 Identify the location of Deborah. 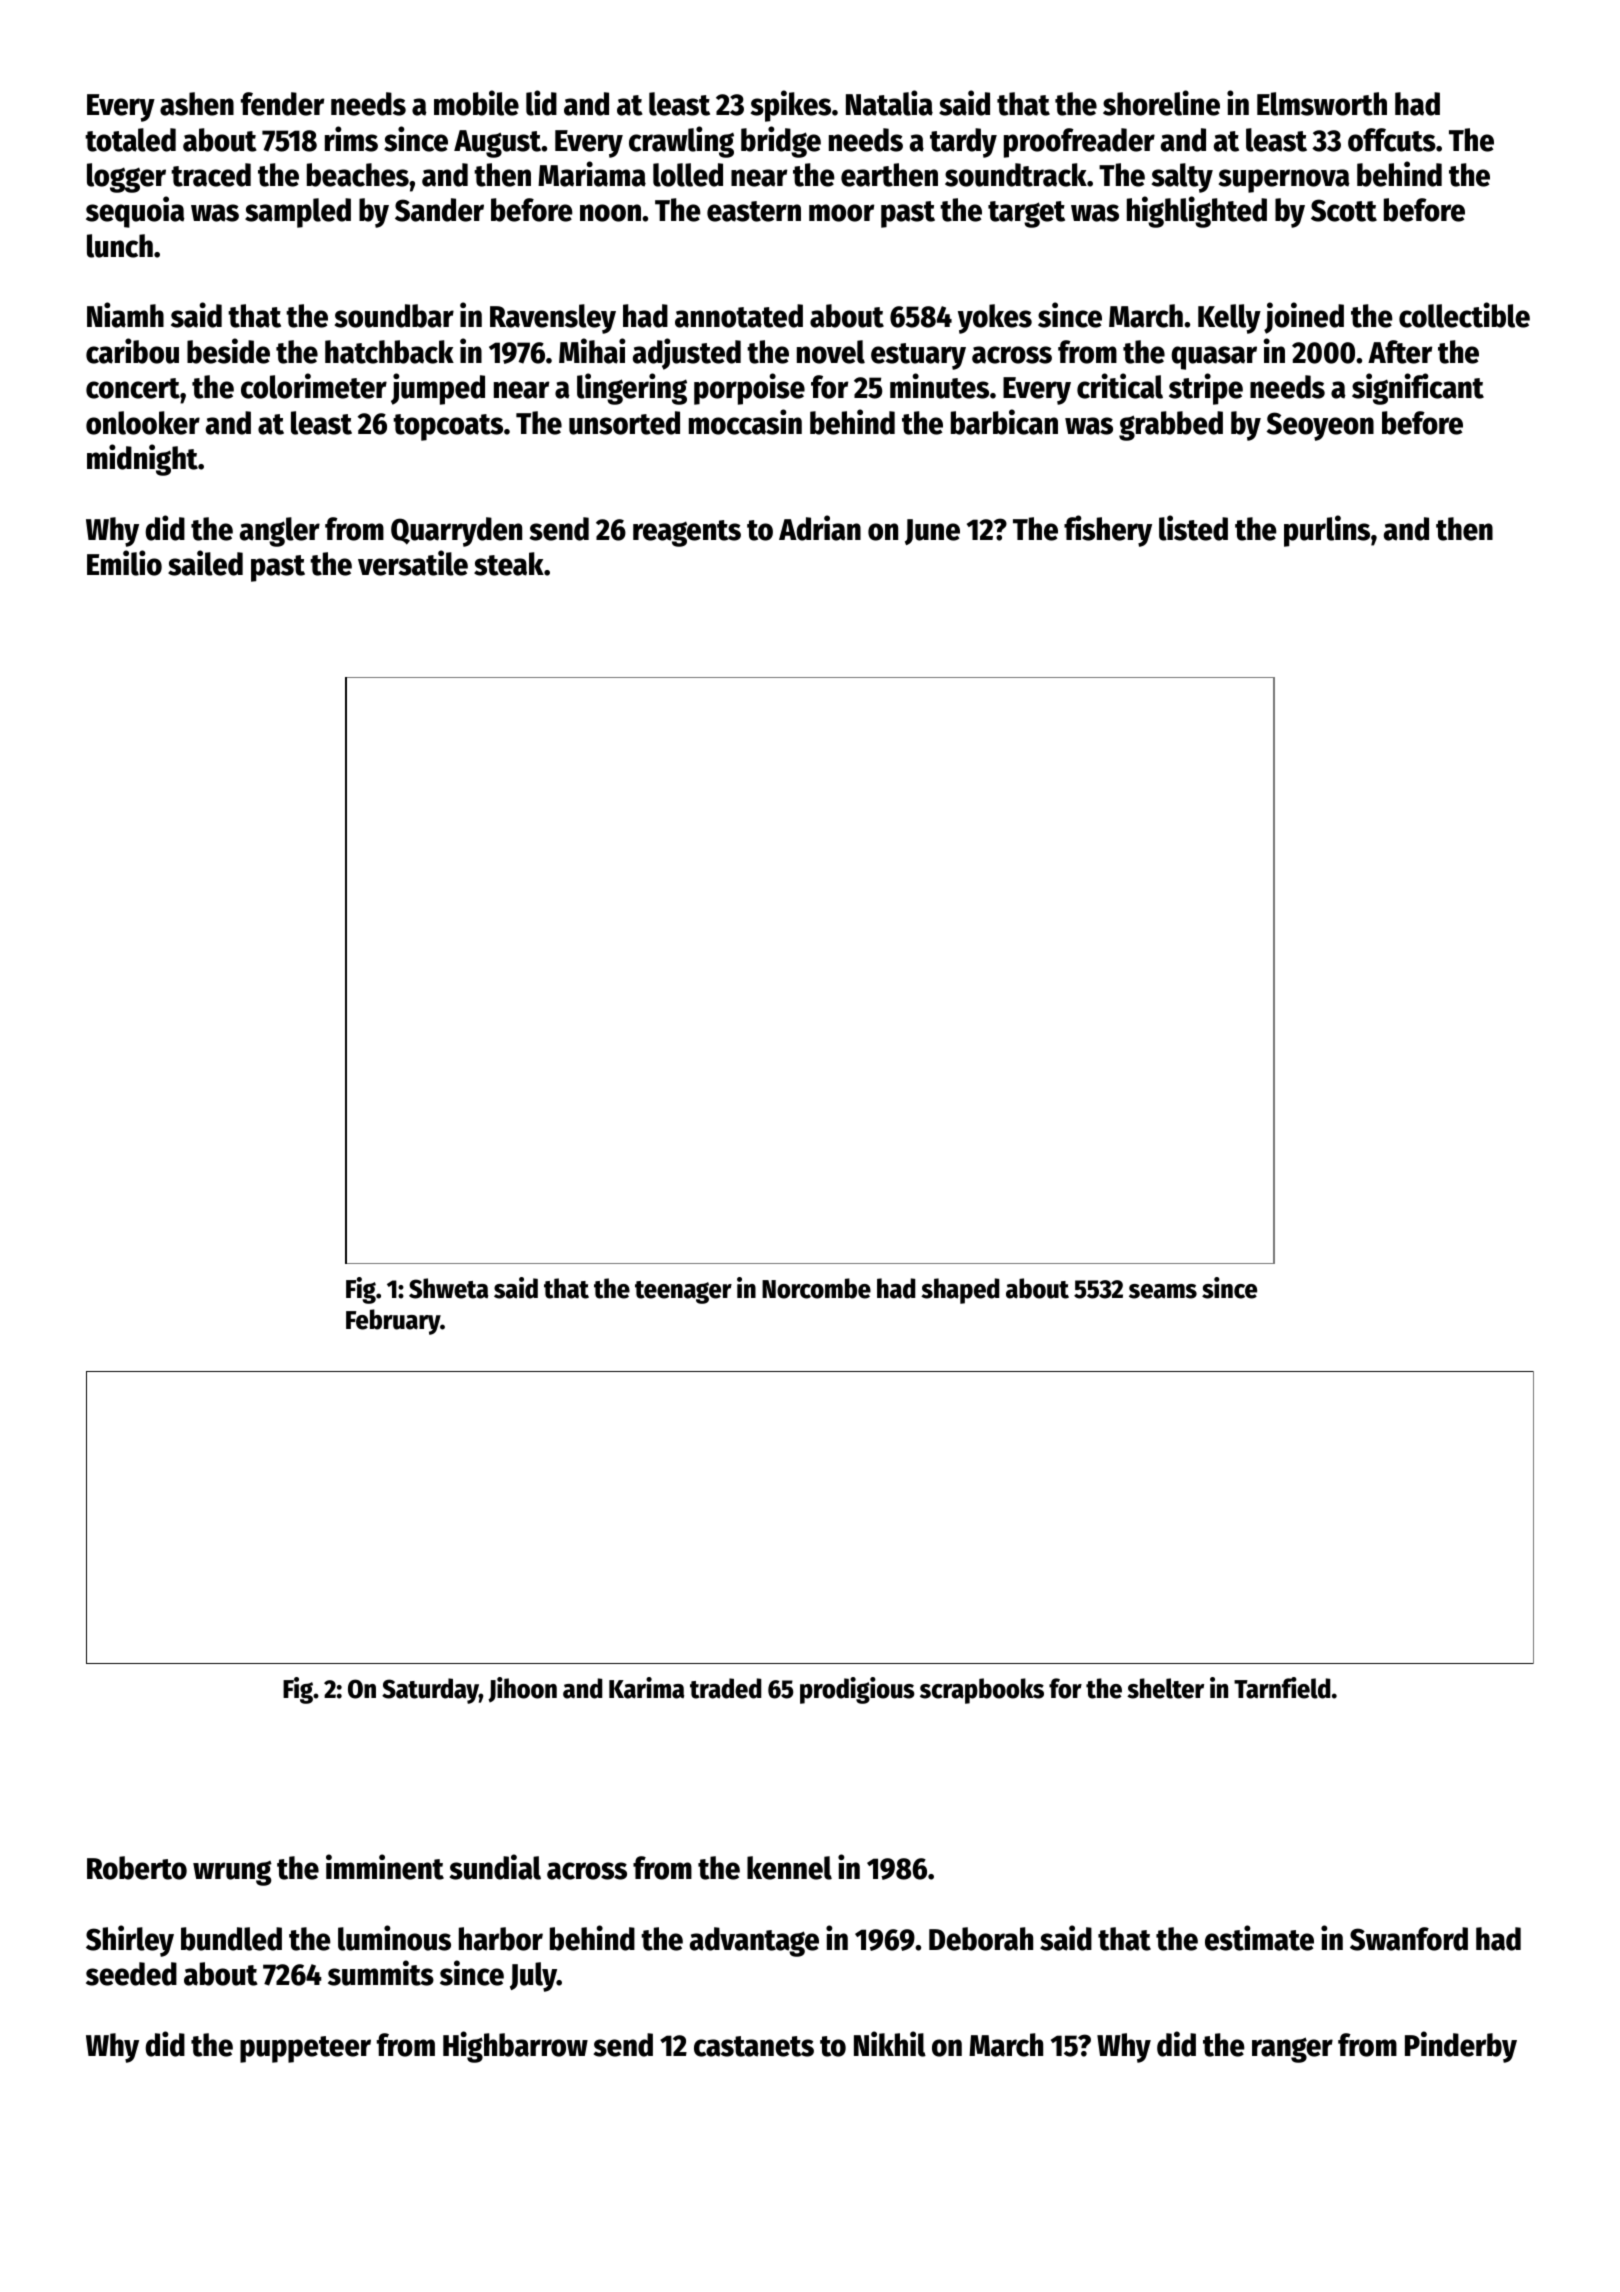
(981, 1939).
